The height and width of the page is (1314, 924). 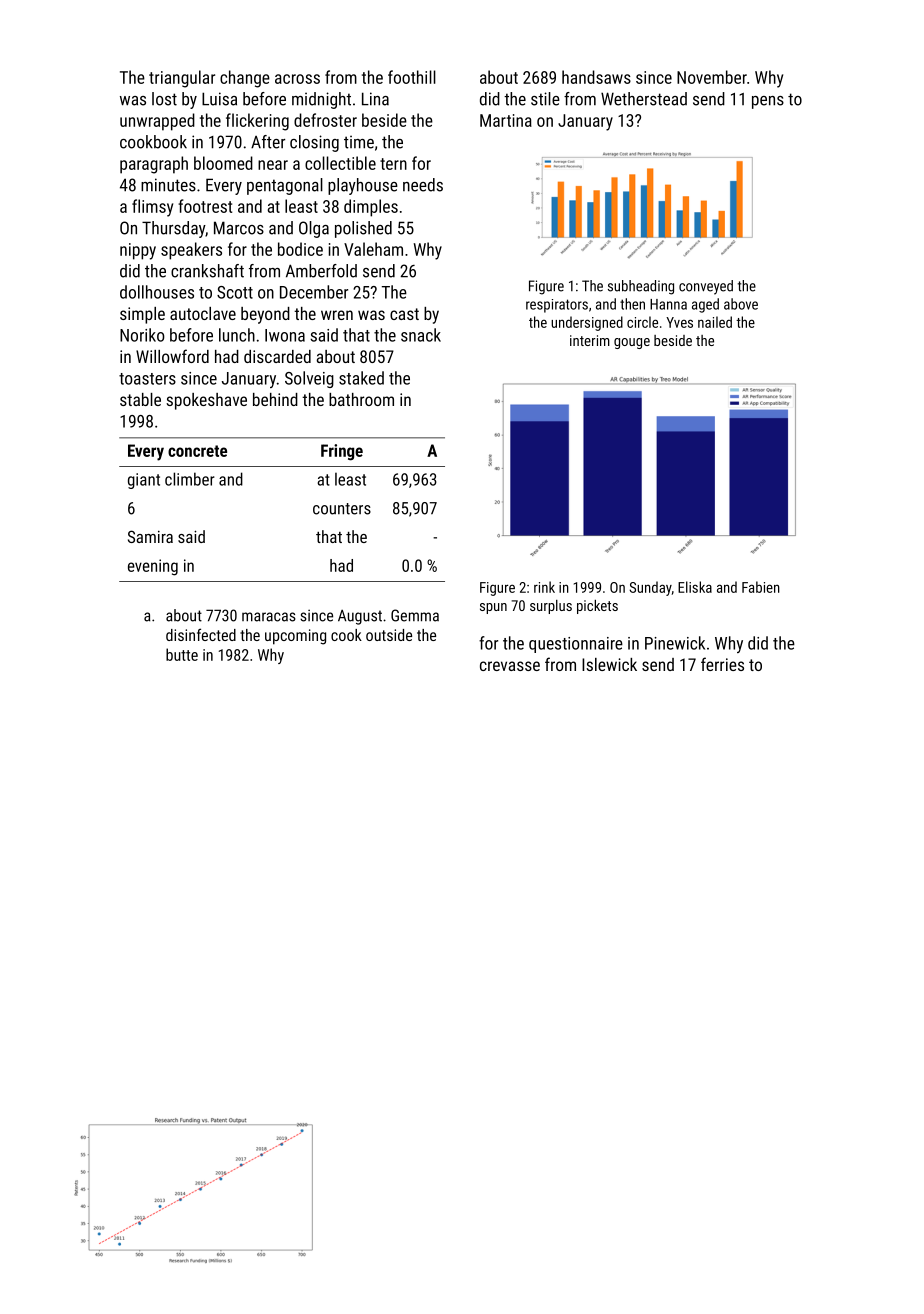 I want to click on foothill, so click(x=412, y=77).
